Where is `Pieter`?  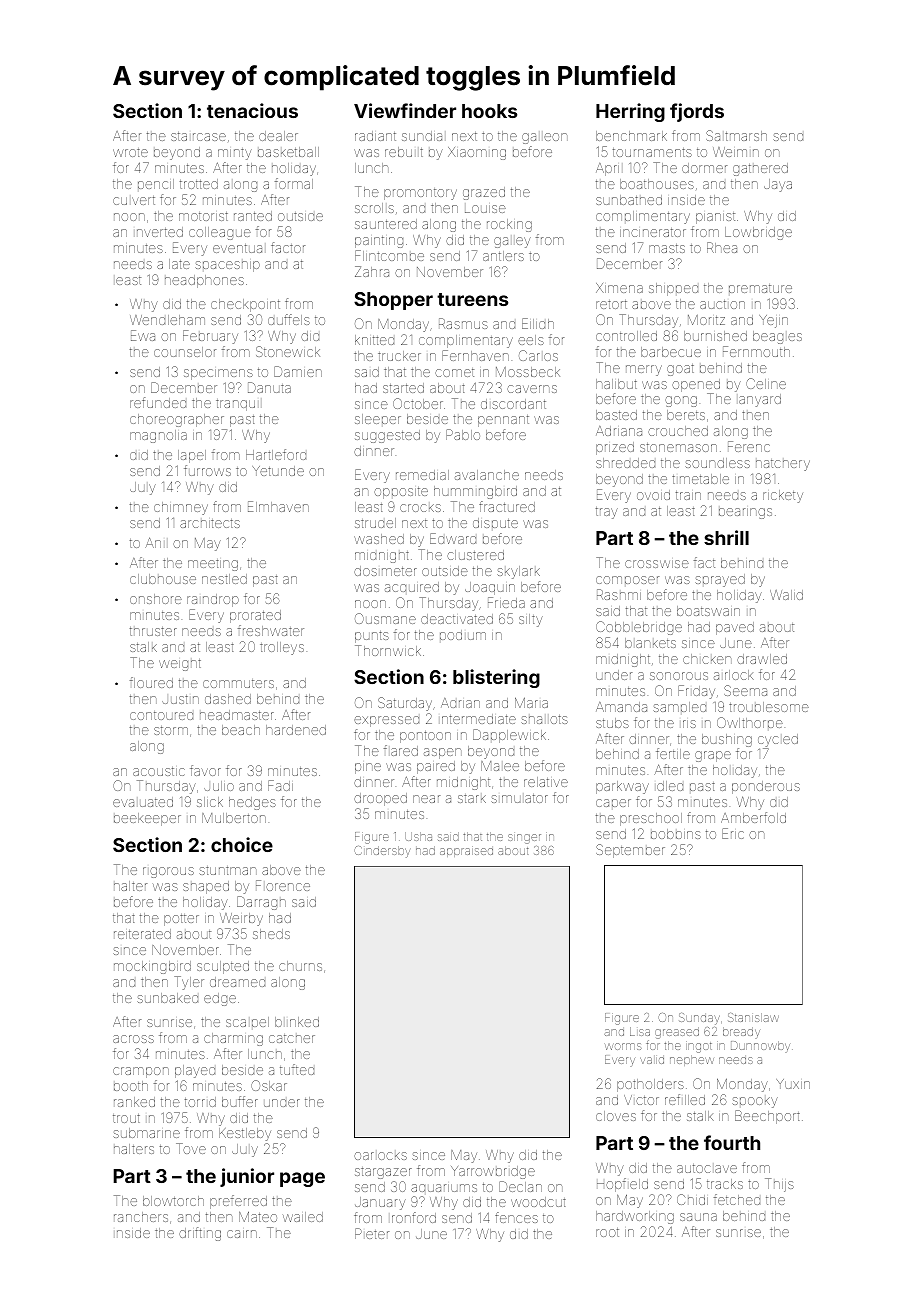 Pieter is located at coordinates (372, 1233).
